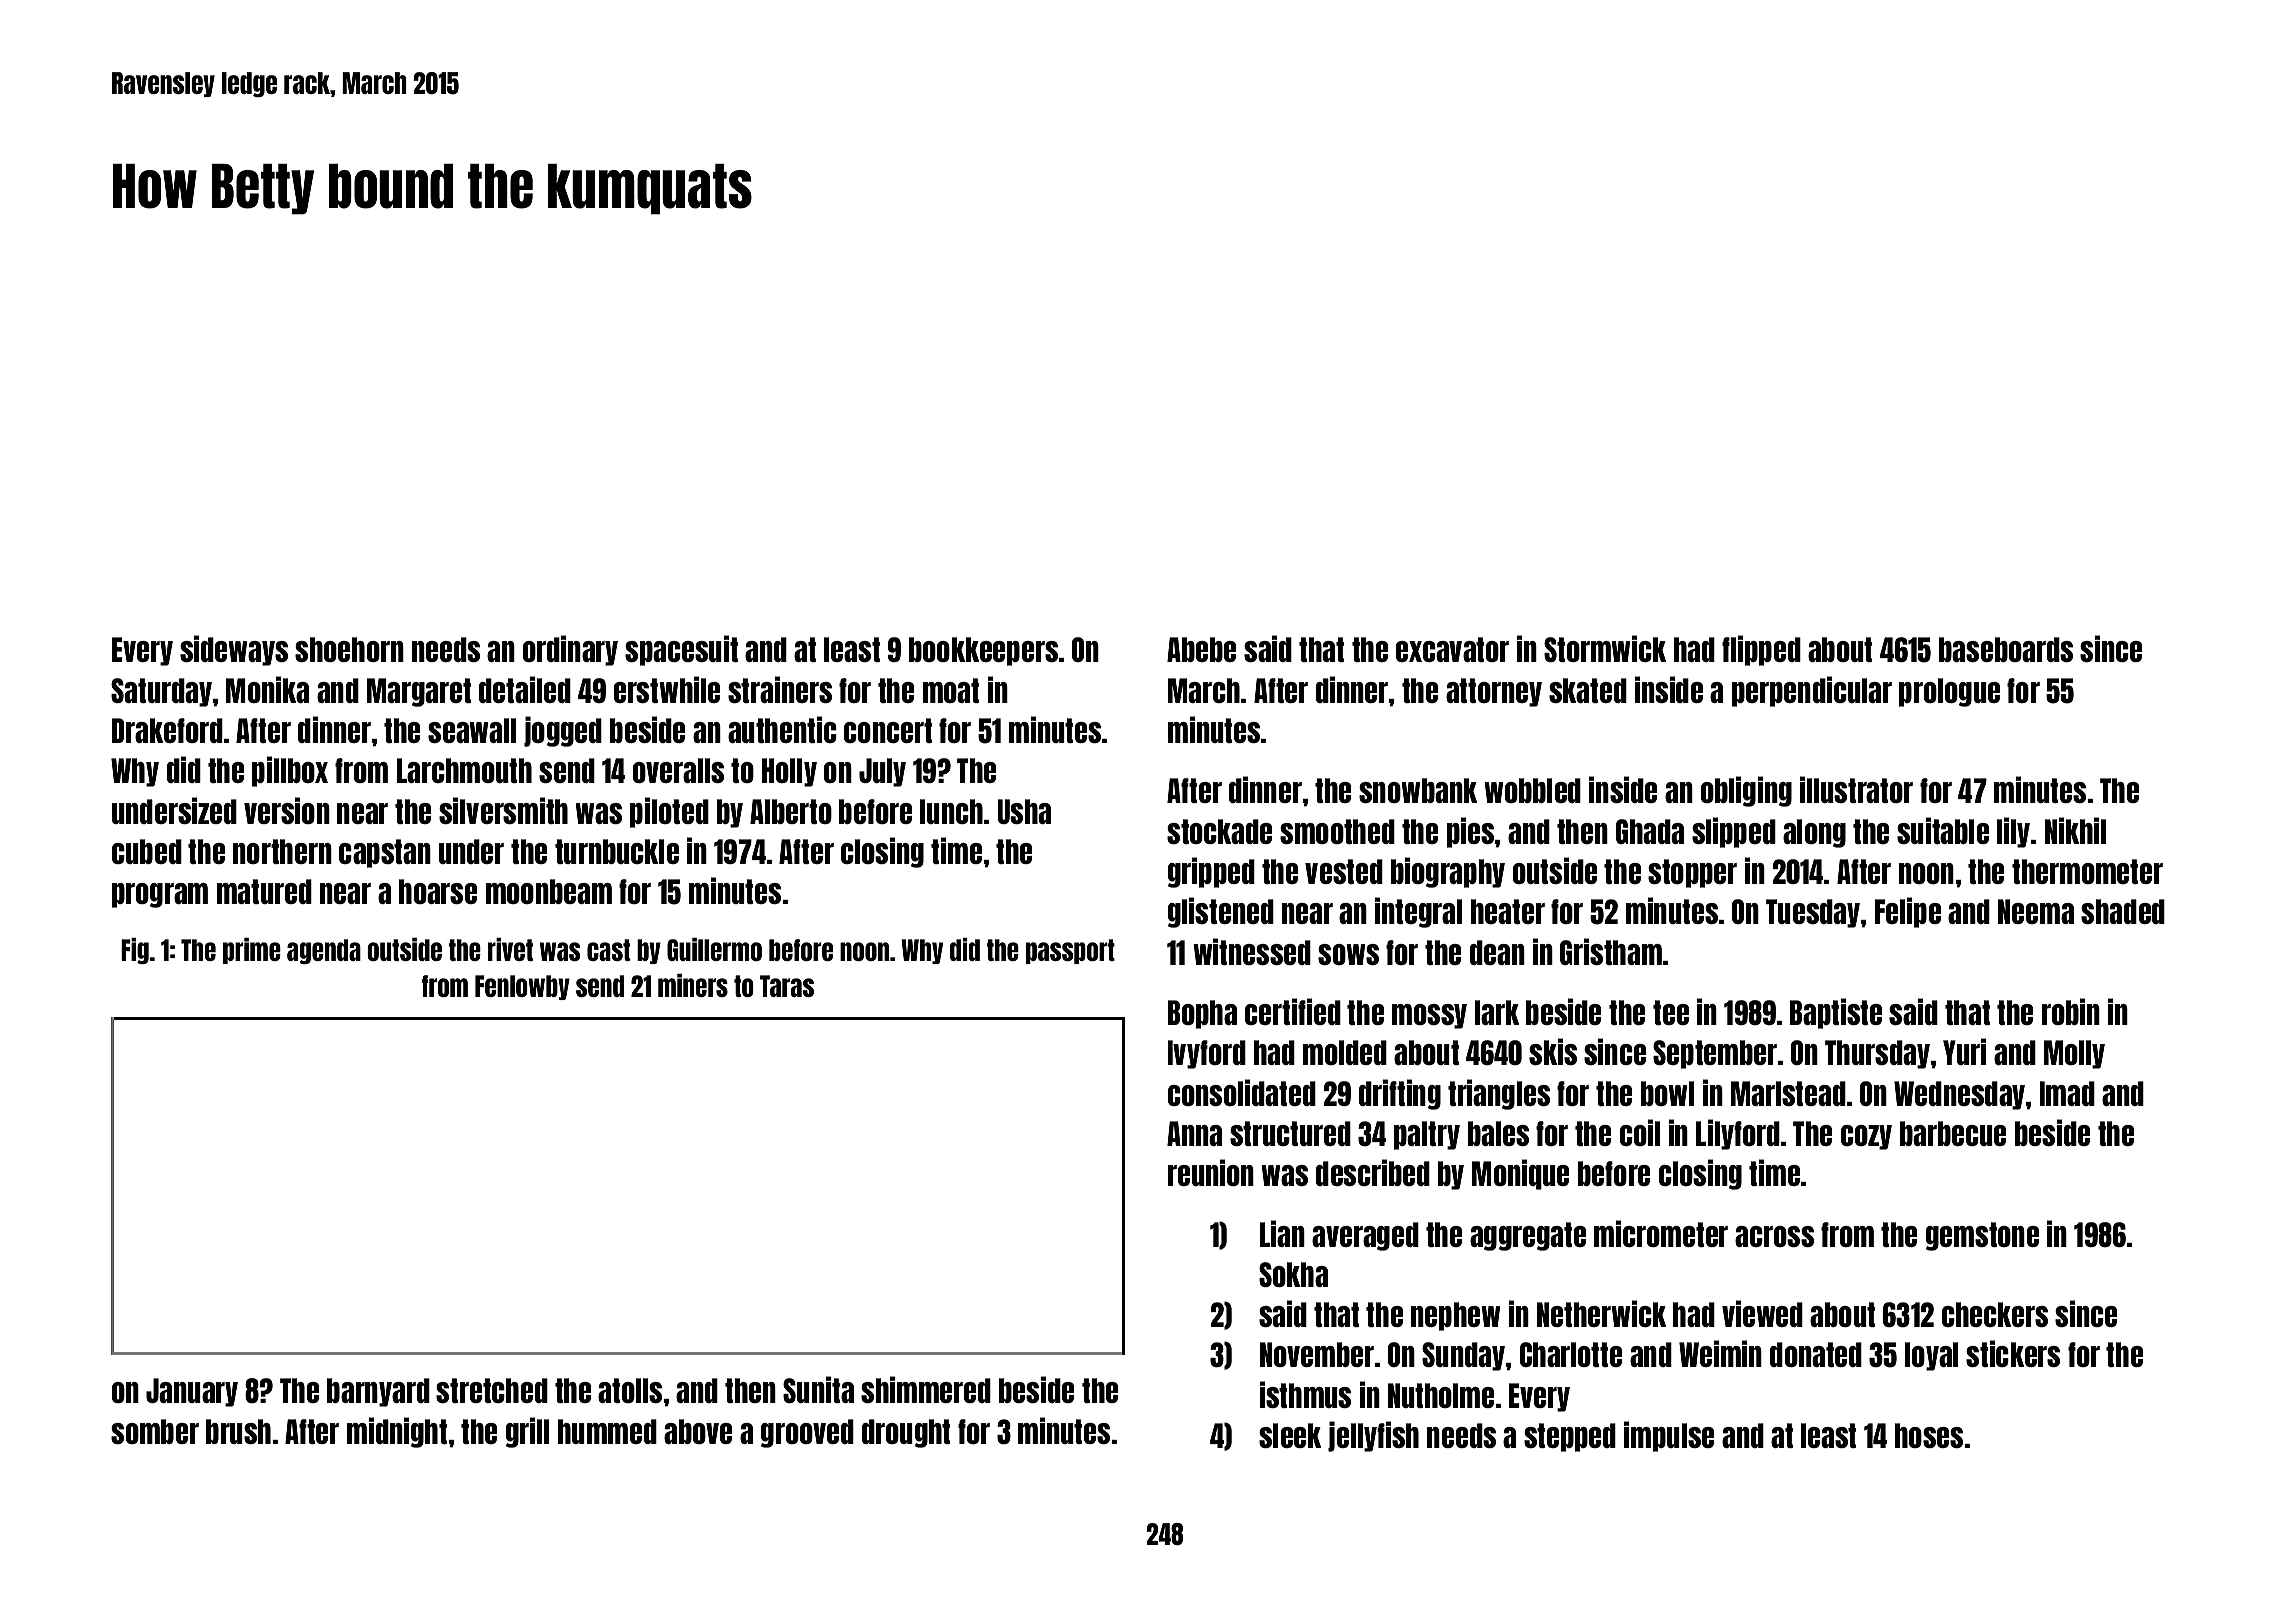 This screenshot has width=2292, height=1620. I want to click on drought, so click(906, 1433).
